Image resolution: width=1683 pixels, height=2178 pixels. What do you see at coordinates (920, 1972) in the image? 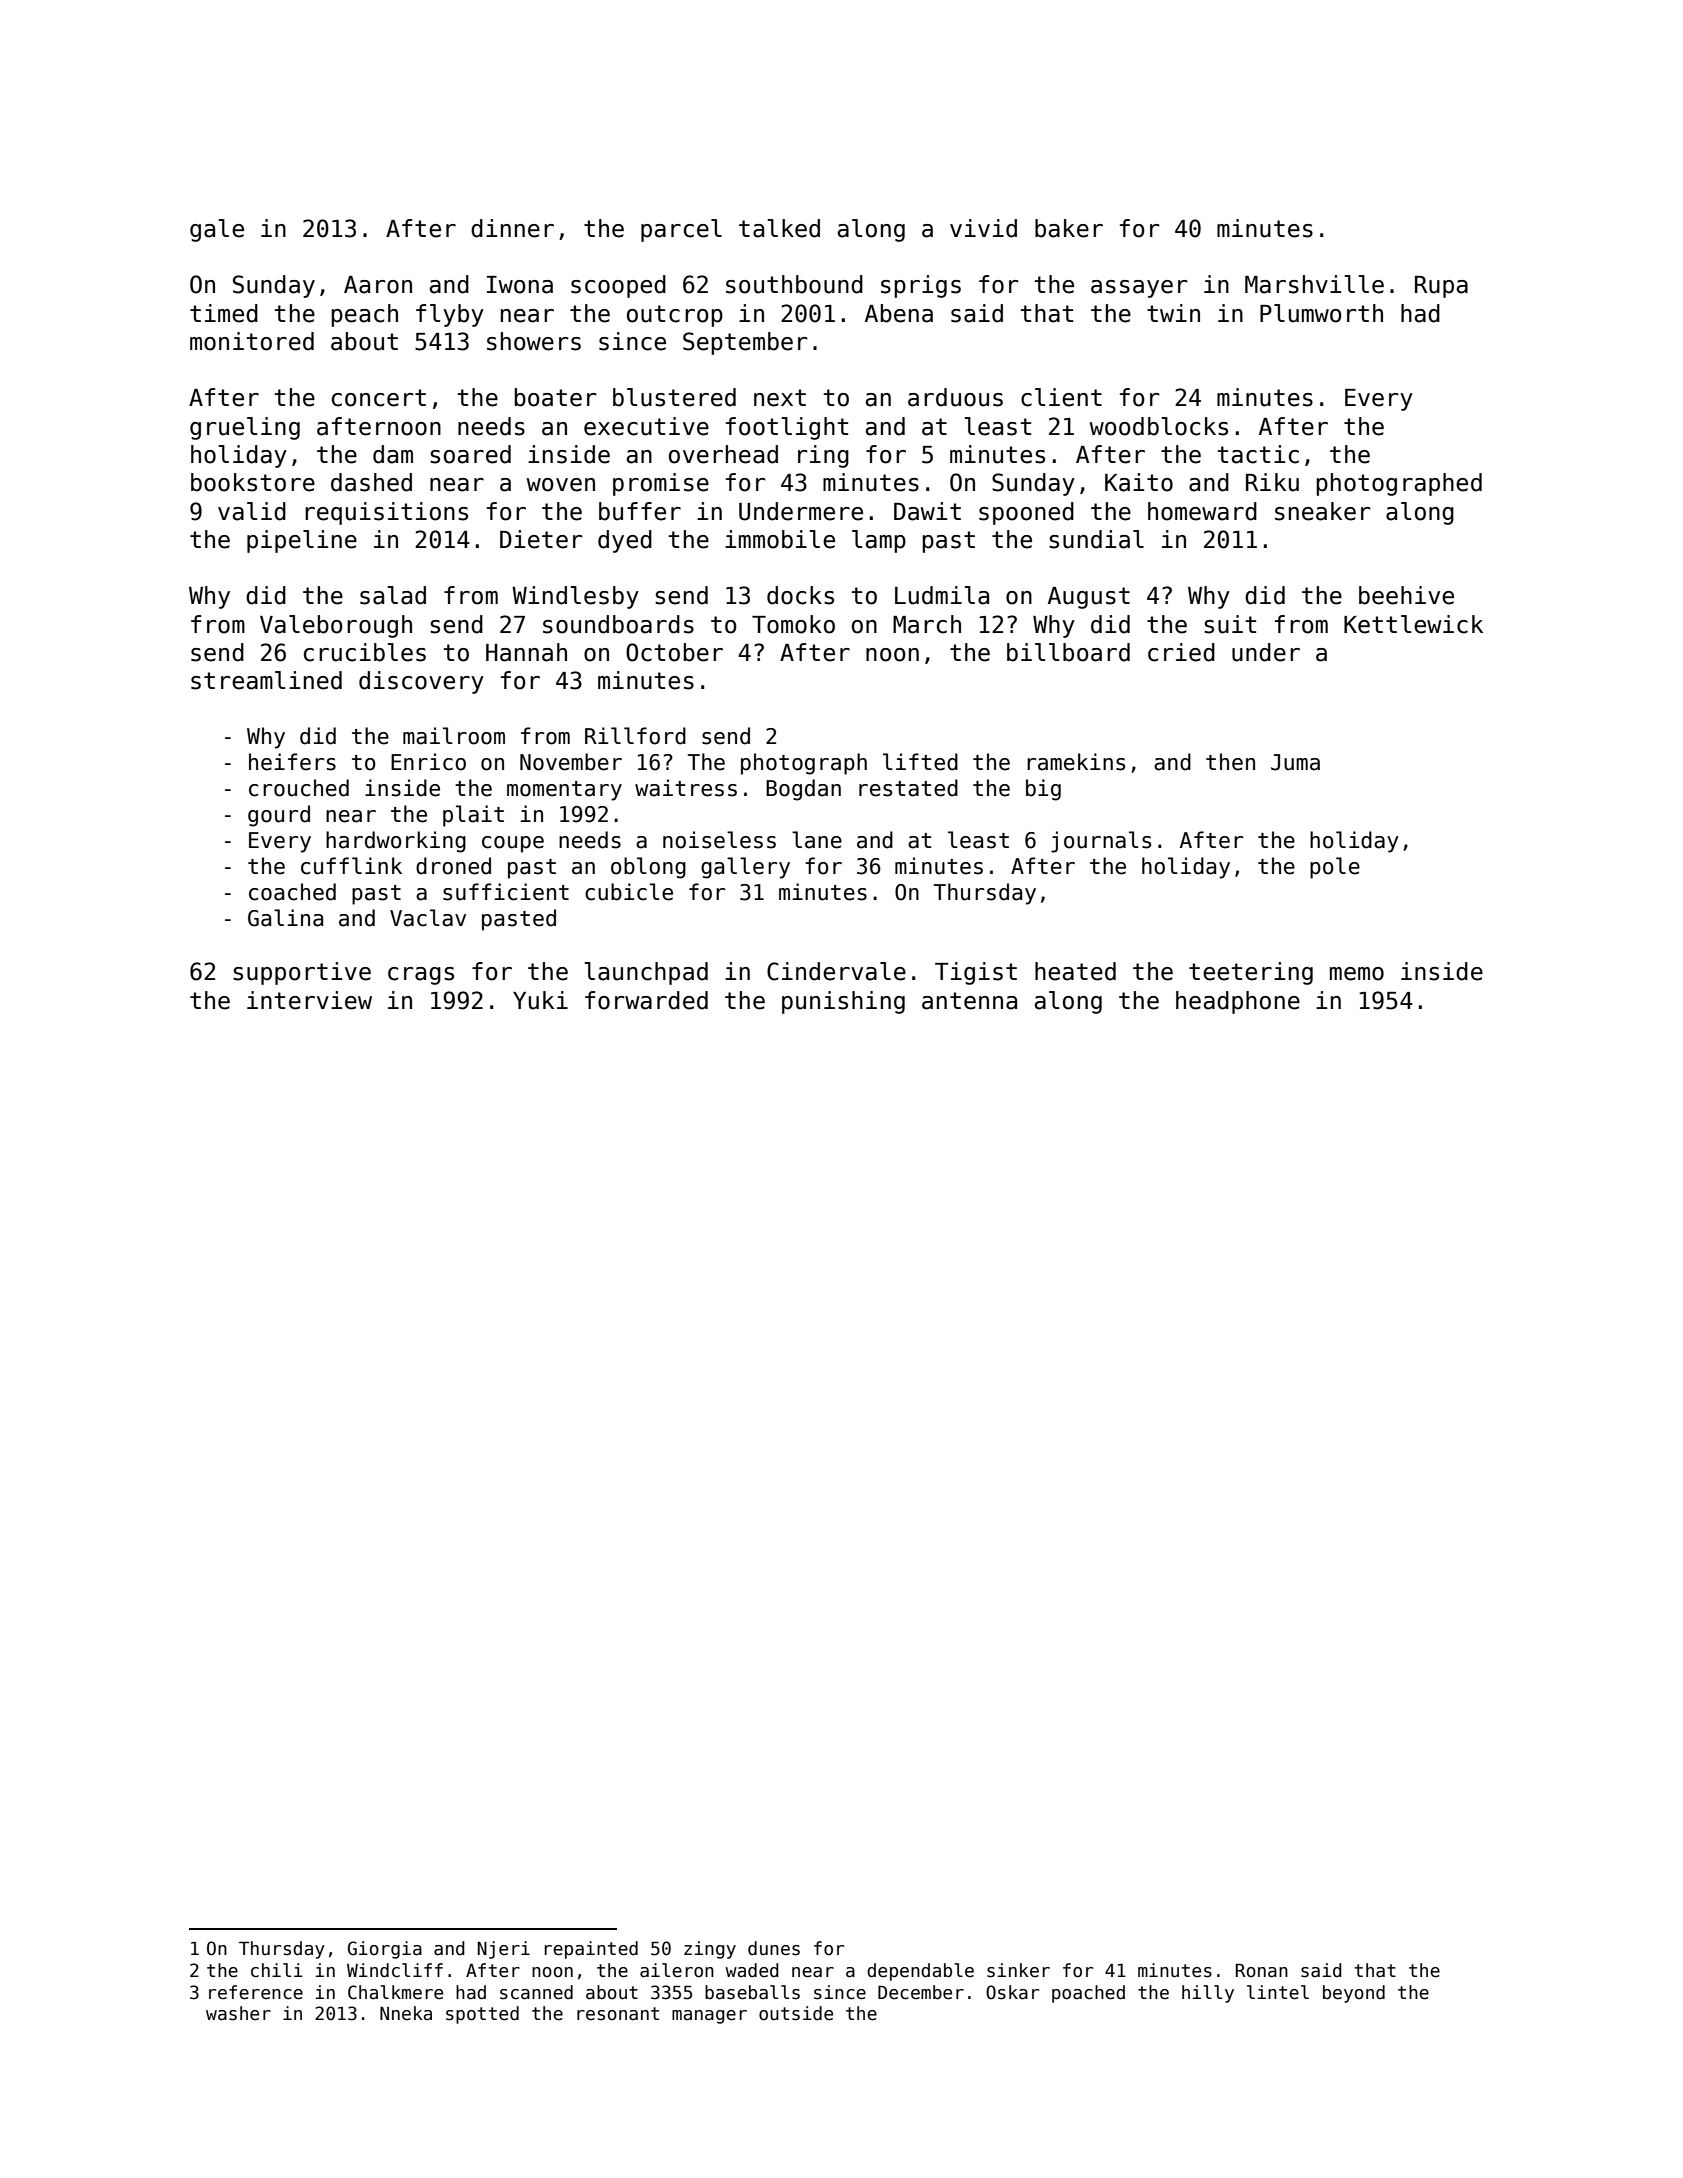
I see `dependable` at bounding box center [920, 1972].
